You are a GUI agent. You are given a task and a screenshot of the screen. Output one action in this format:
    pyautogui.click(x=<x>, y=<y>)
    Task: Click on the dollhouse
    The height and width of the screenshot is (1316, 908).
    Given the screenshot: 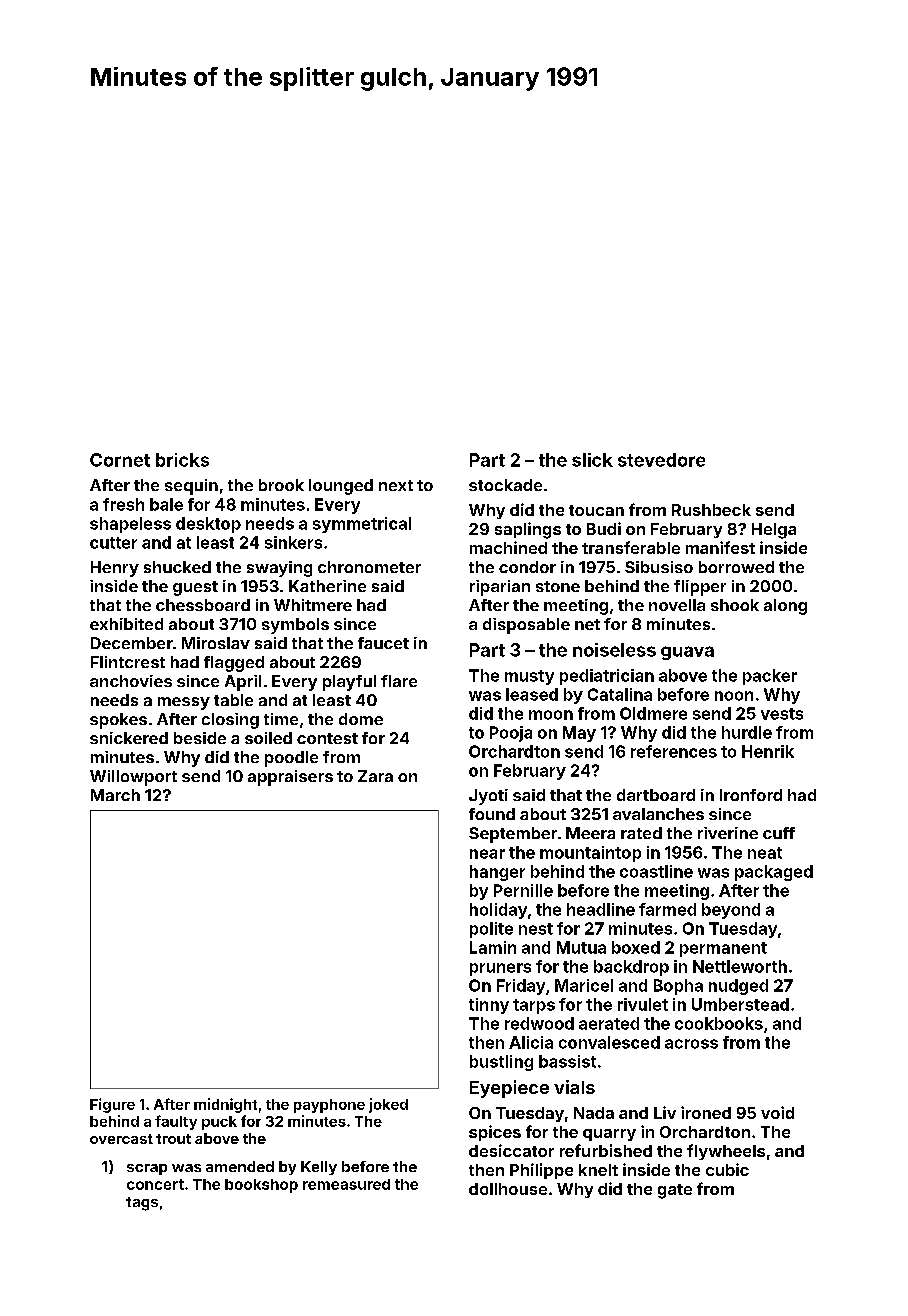 What is the action you would take?
    pyautogui.click(x=508, y=1189)
